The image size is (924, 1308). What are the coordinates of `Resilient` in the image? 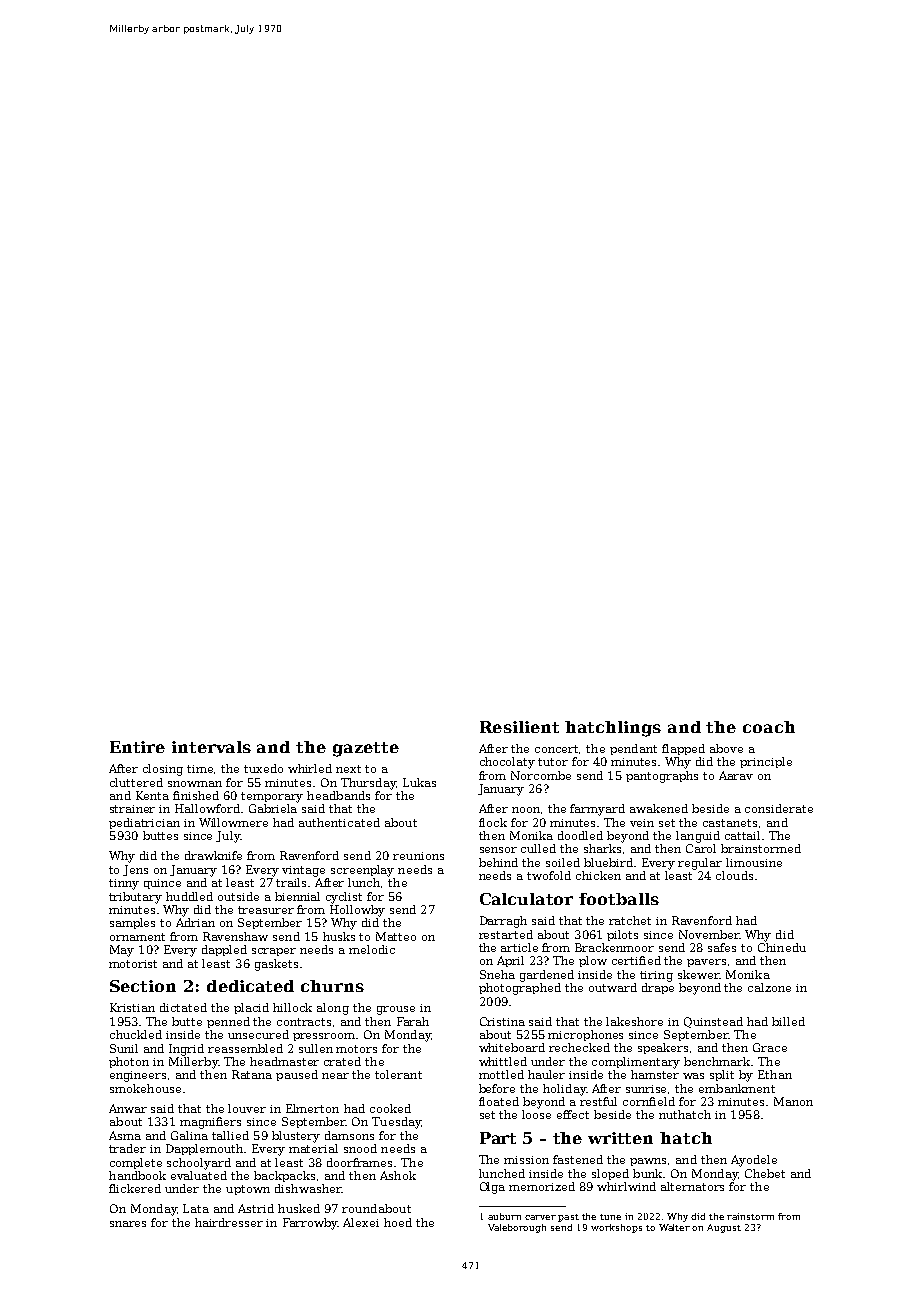 It's located at (519, 727).
